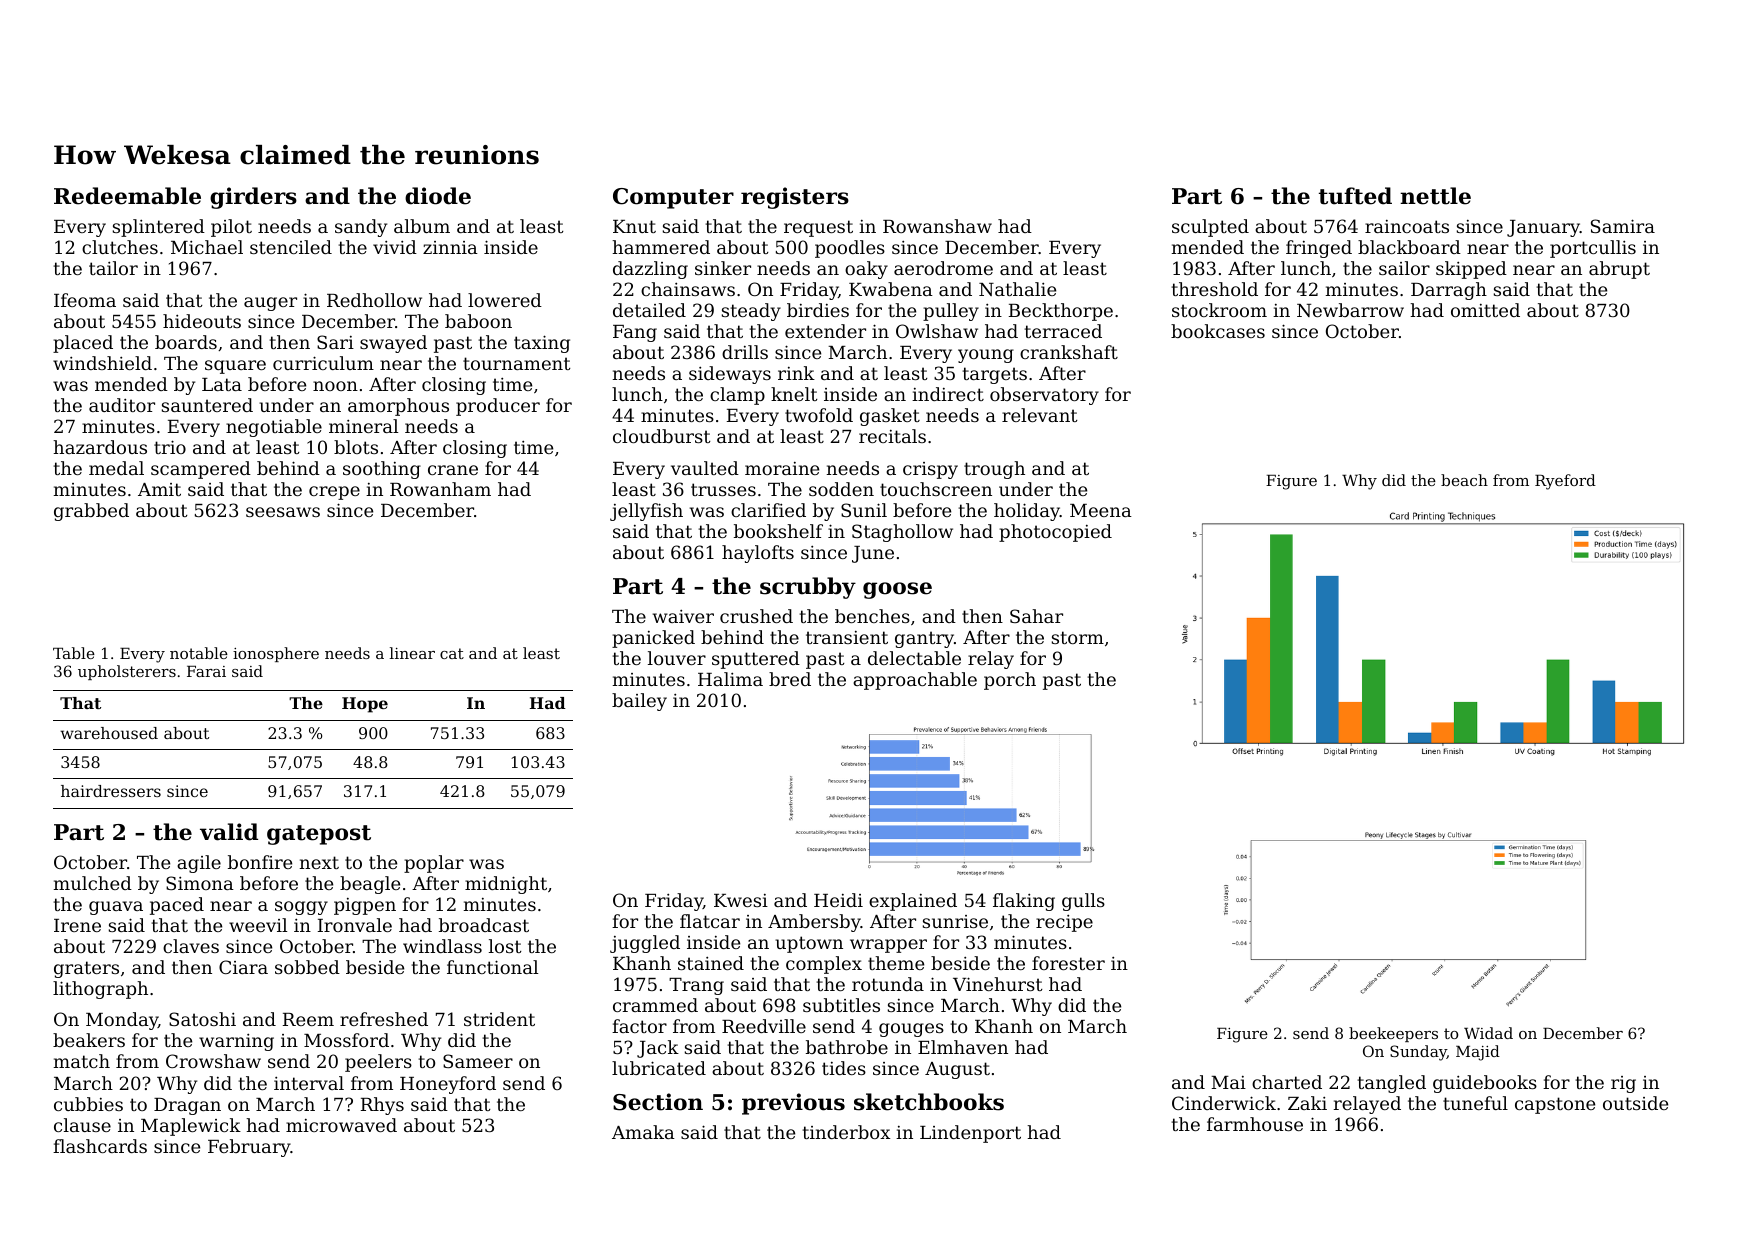 Image resolution: width=1744 pixels, height=1233 pixels. Describe the element at coordinates (113, 268) in the screenshot. I see `tailor` at that location.
